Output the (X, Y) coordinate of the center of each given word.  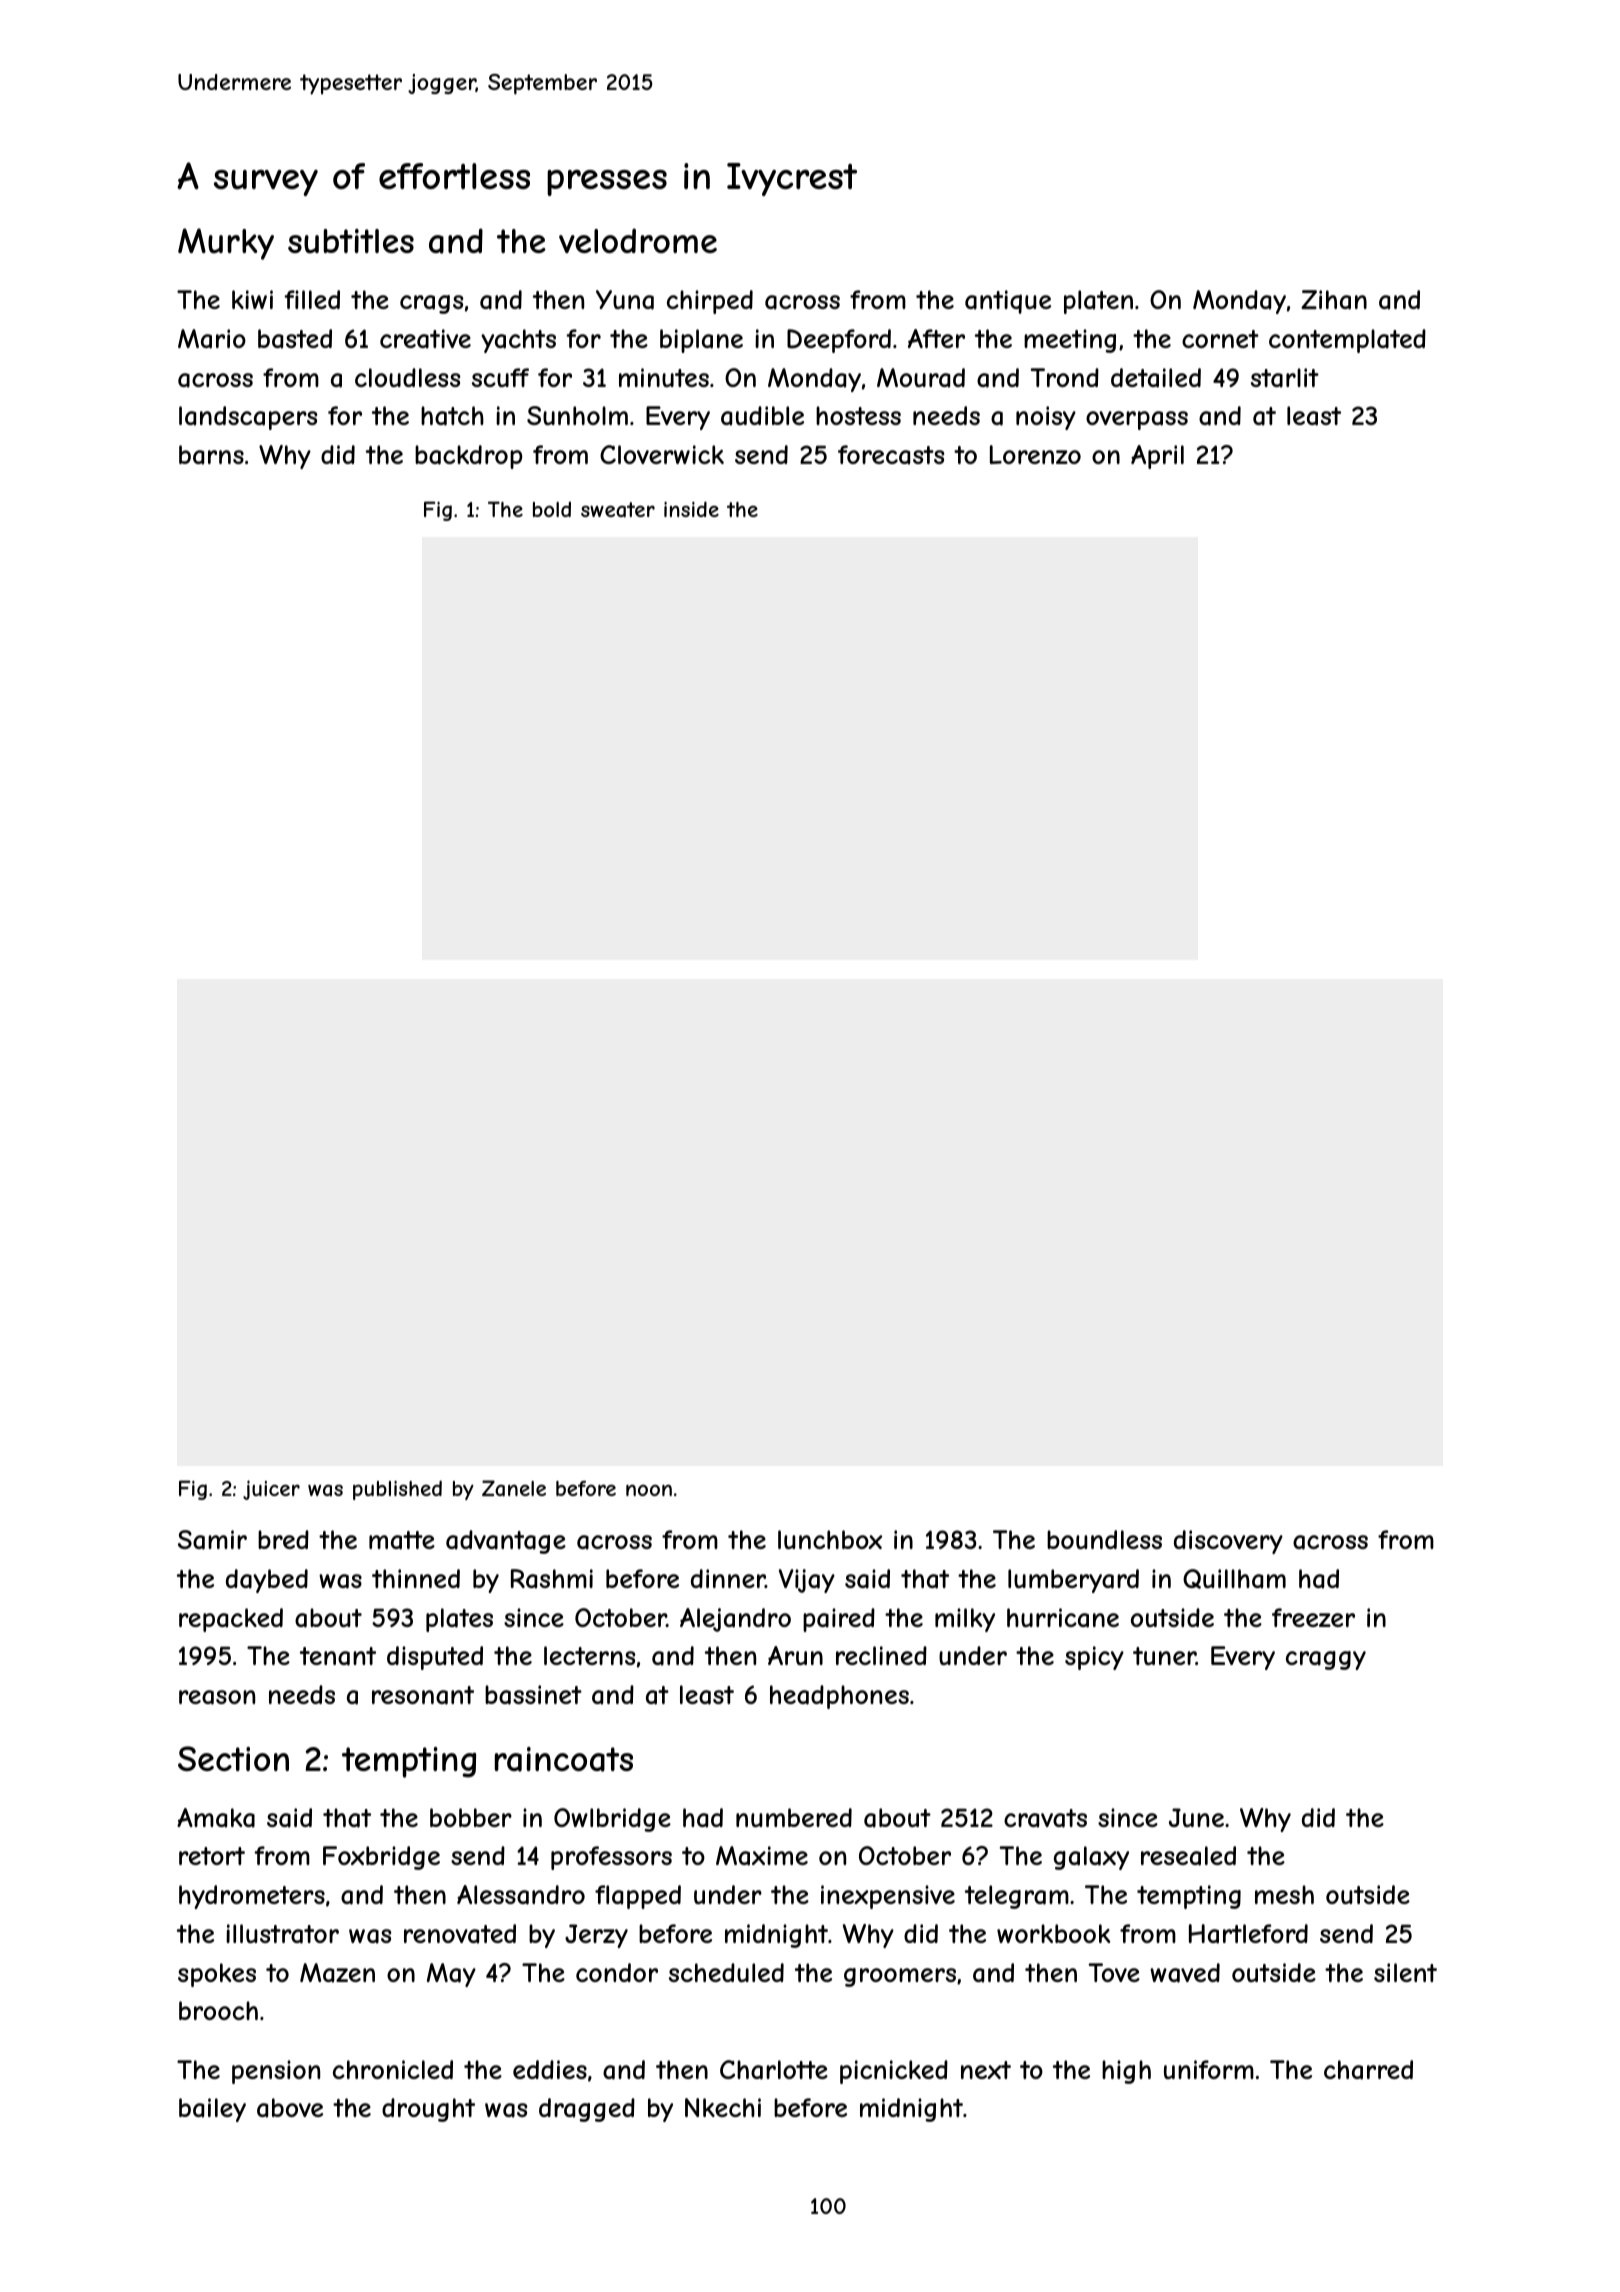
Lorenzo (1035, 454)
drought (428, 2110)
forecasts (891, 455)
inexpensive (888, 1897)
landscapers (248, 418)
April (1157, 457)
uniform (1209, 2069)
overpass (1137, 420)
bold (552, 509)
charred (1368, 2070)
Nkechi (723, 2107)
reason (217, 1697)
